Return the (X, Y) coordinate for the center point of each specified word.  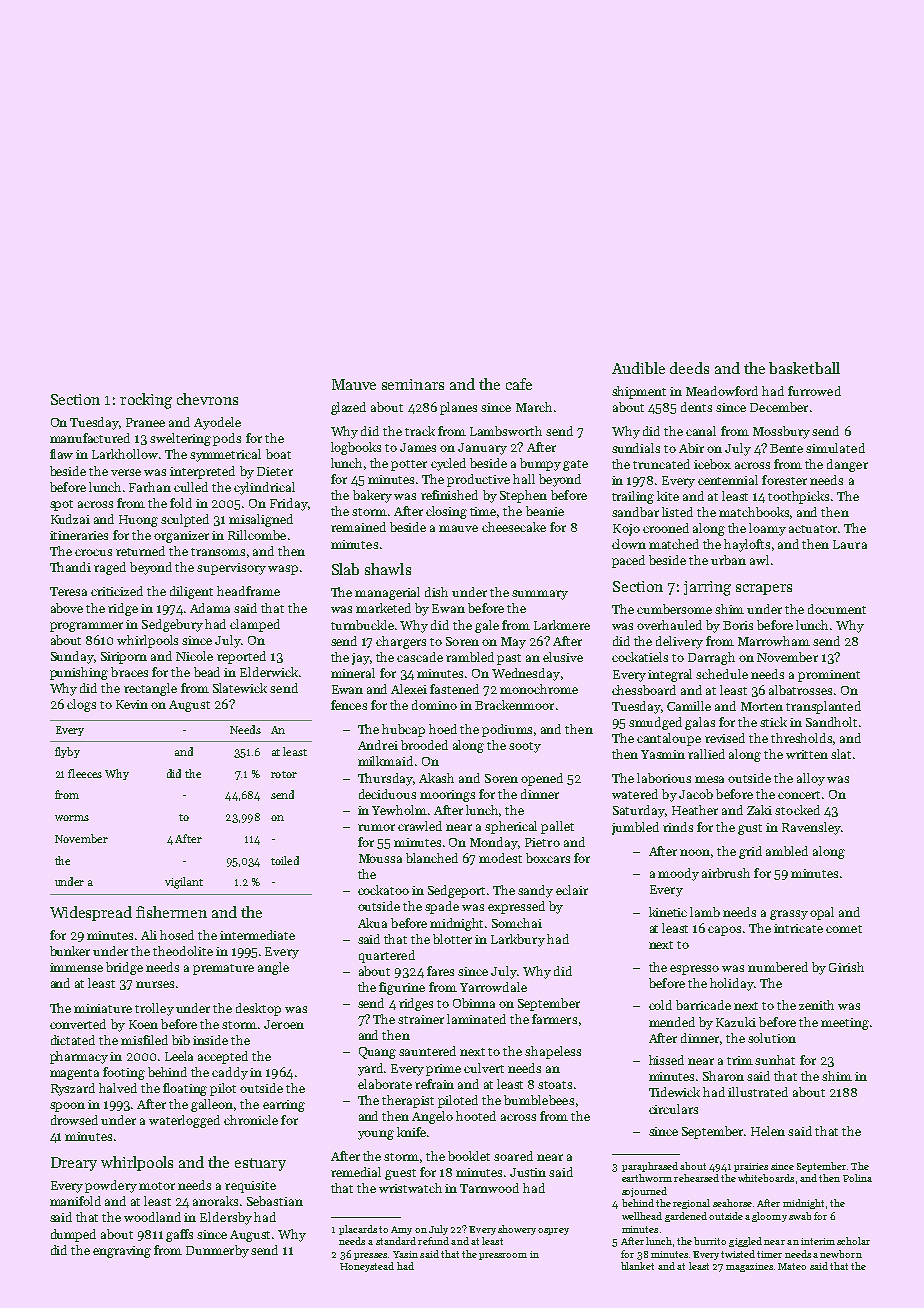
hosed (177, 935)
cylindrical (264, 488)
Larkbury (518, 940)
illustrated (758, 1092)
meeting (845, 1024)
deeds (689, 368)
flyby (67, 752)
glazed (348, 408)
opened (542, 779)
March (534, 407)
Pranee (145, 422)
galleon (212, 1105)
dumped (73, 1235)
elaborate (385, 1084)
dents (696, 407)
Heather (695, 810)
